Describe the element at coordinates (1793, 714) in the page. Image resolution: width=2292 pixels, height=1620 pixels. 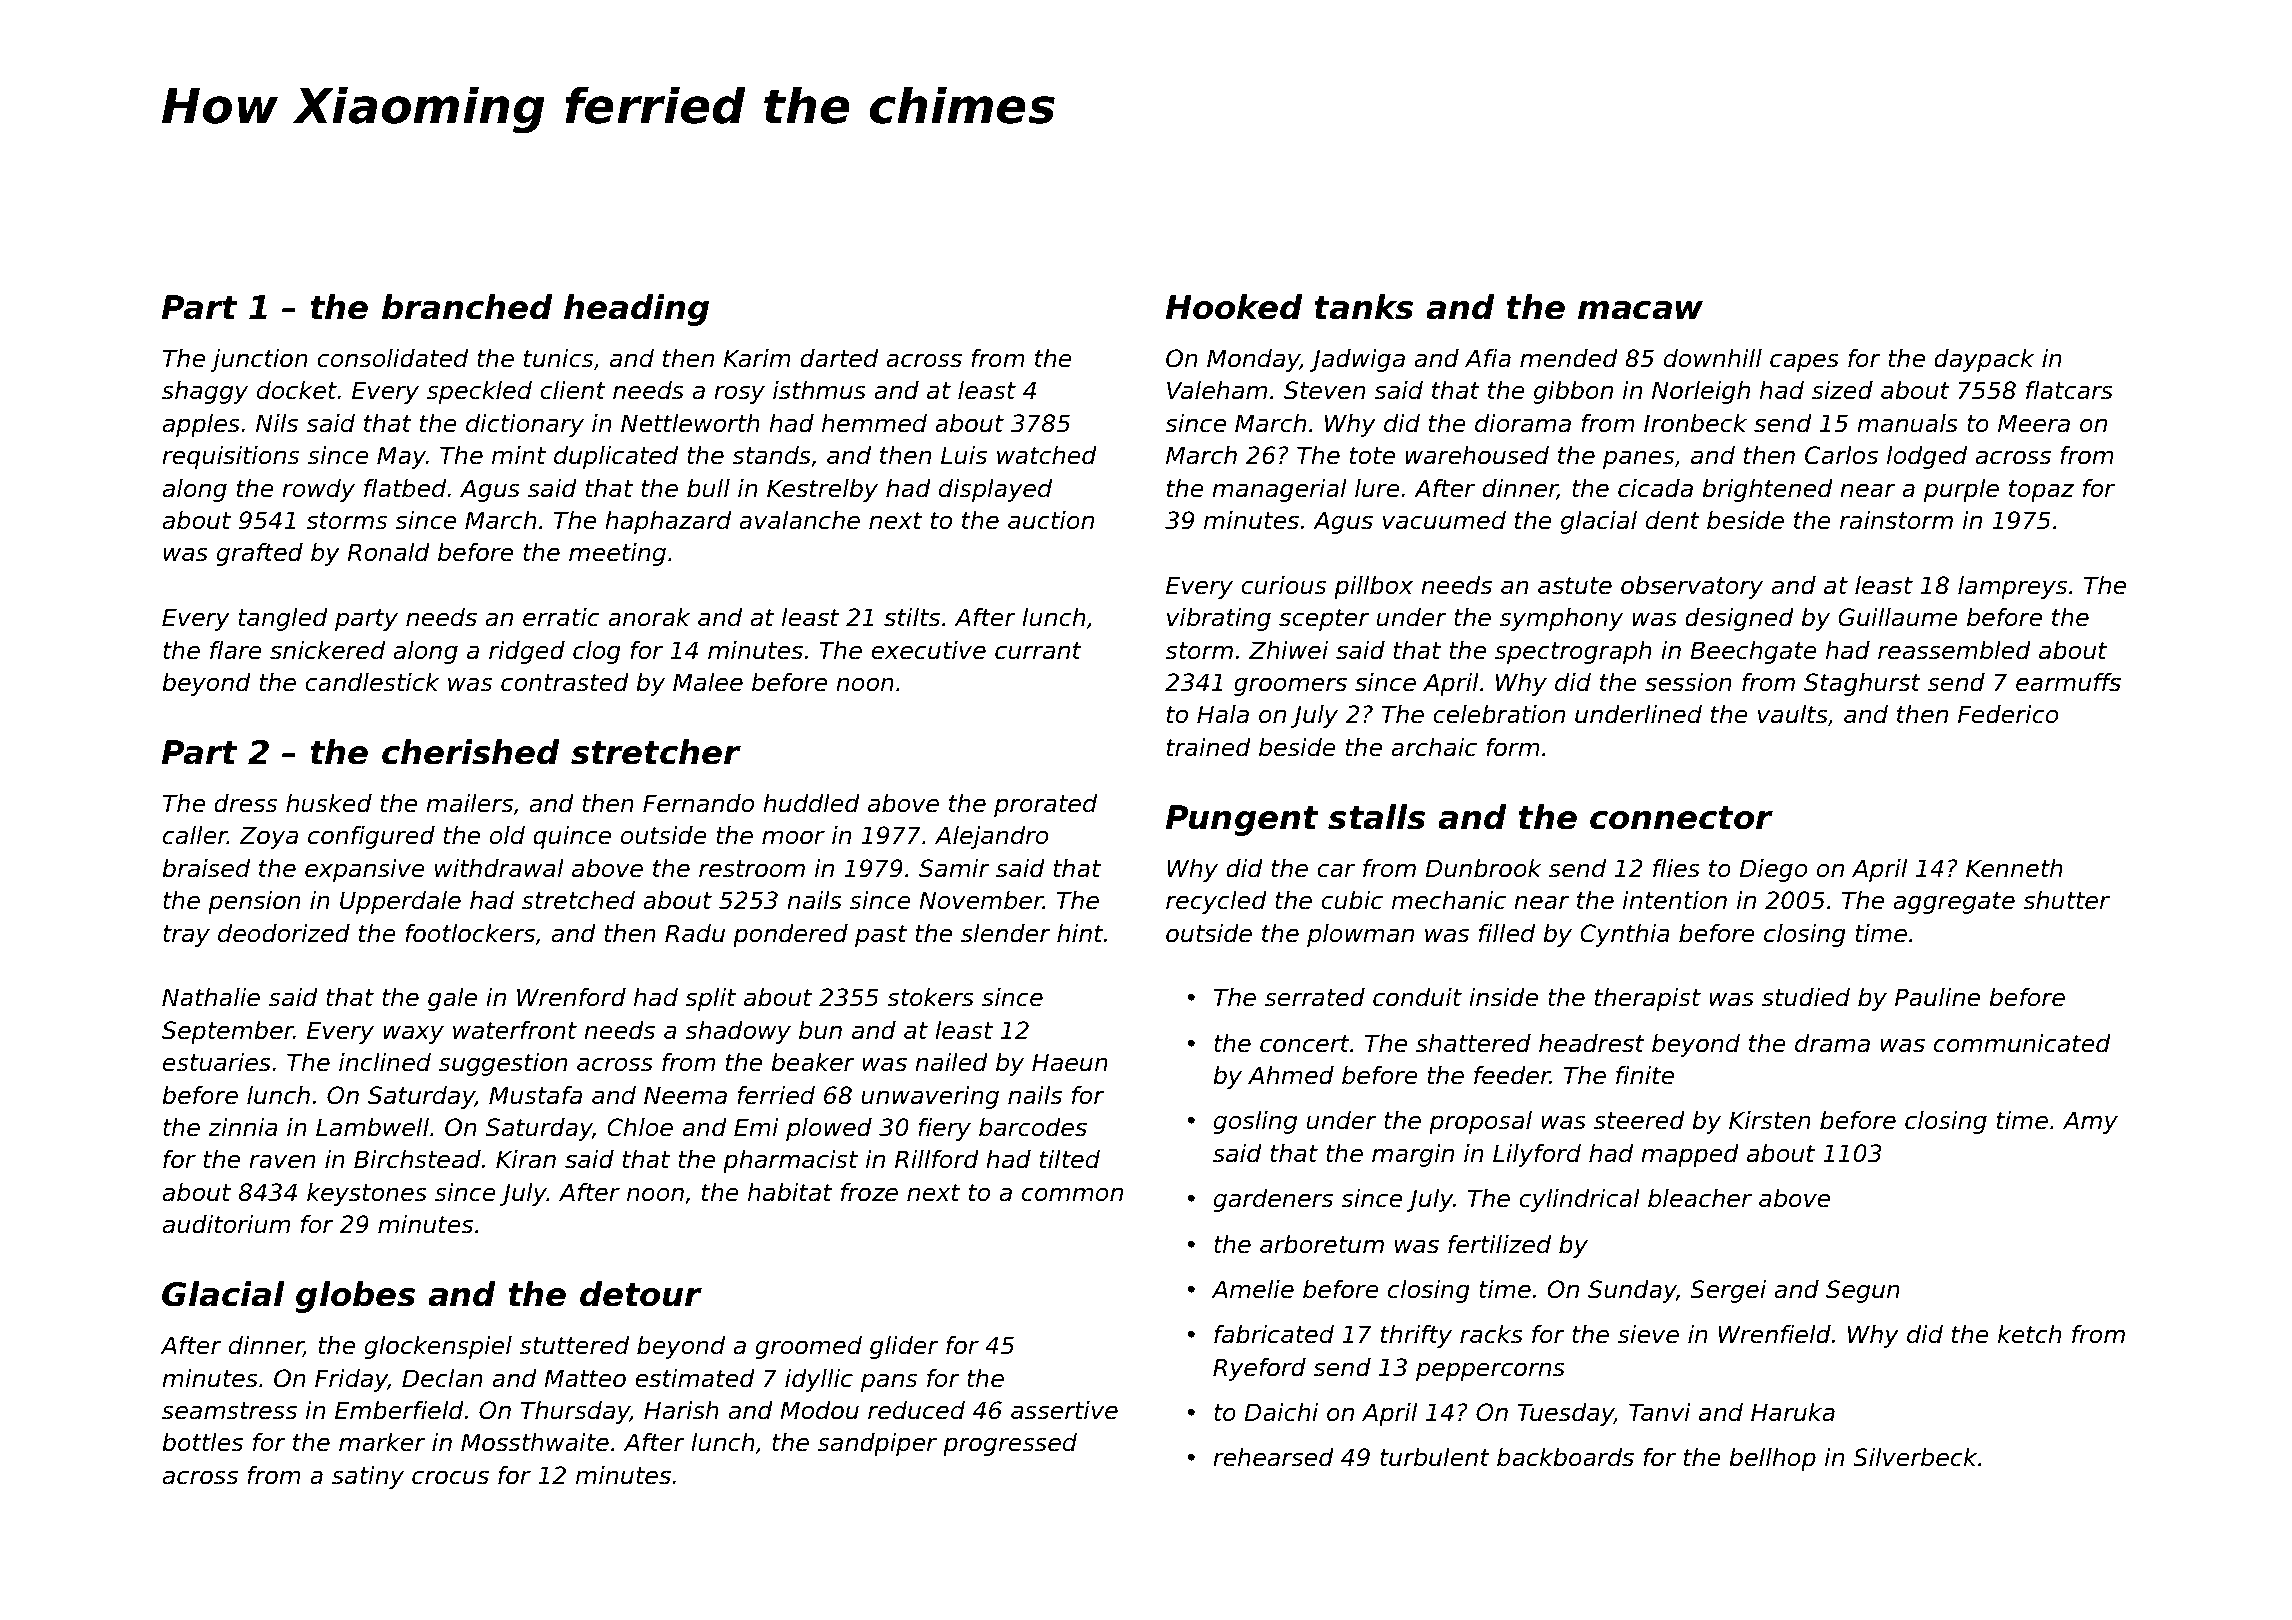
I see `vaults` at that location.
